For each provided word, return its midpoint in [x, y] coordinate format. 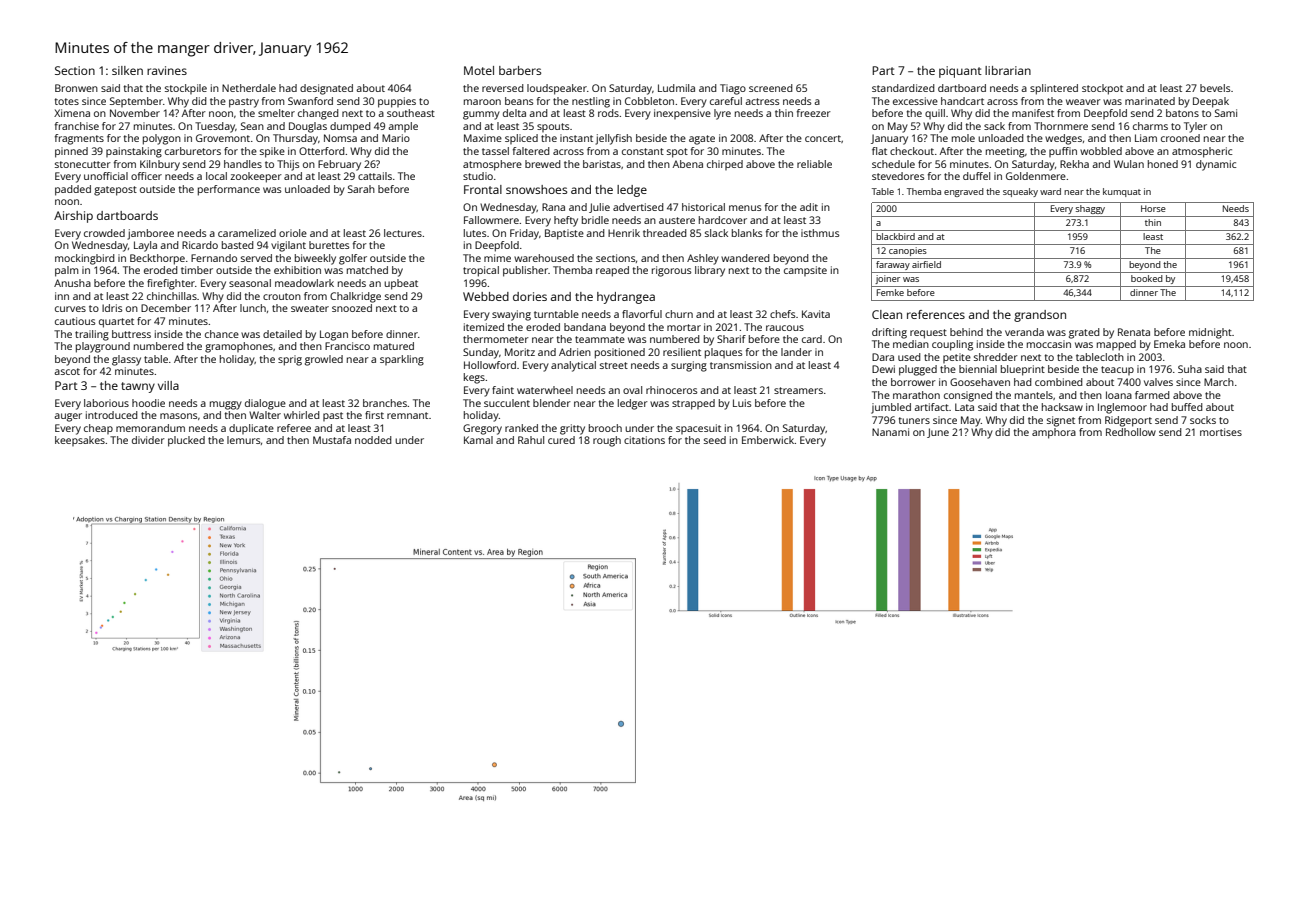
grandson [1040, 316]
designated [326, 89]
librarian [1008, 70]
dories [530, 296]
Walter [265, 415]
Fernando [214, 258]
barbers [520, 70]
